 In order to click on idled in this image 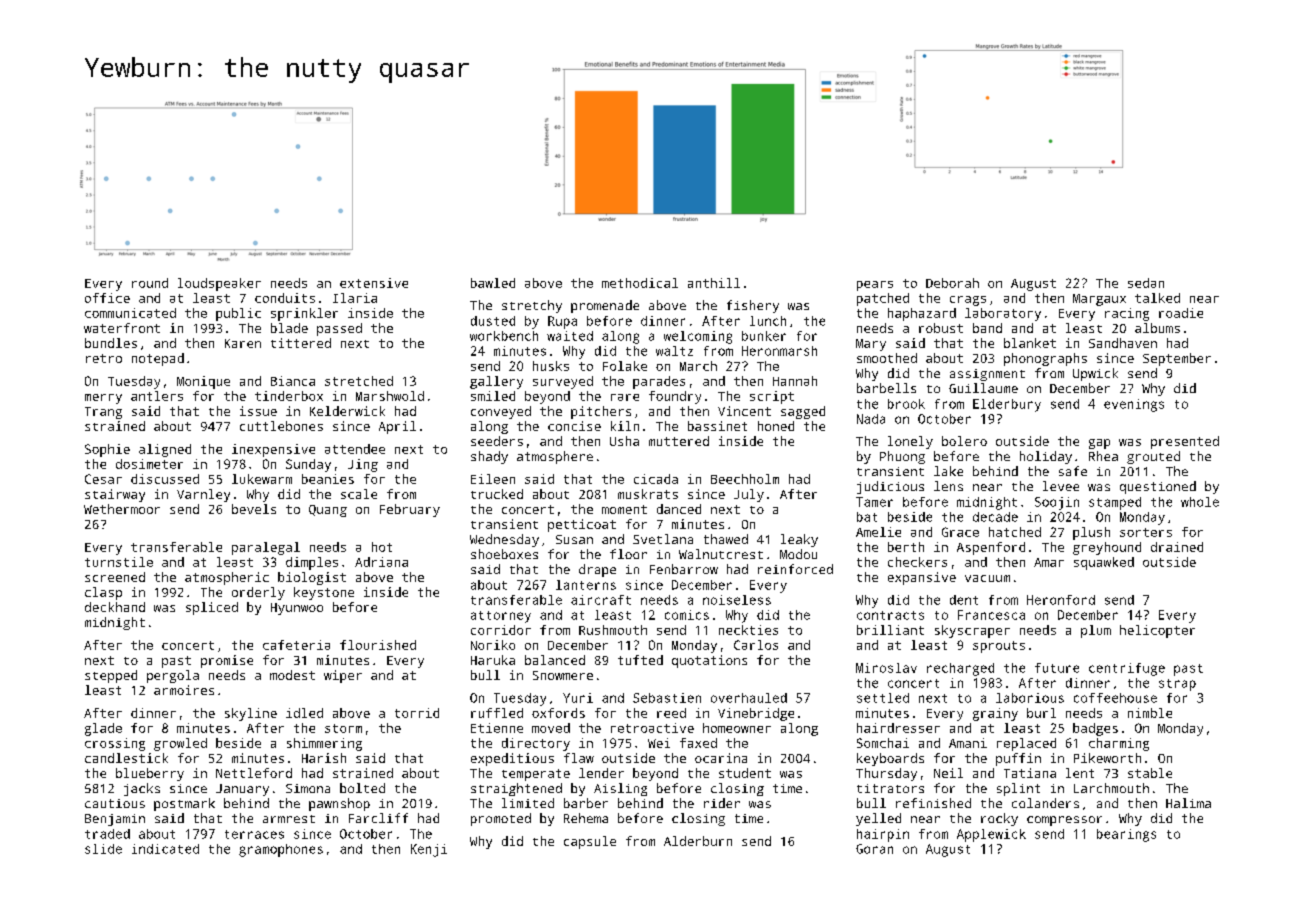, I will do `click(304, 713)`.
